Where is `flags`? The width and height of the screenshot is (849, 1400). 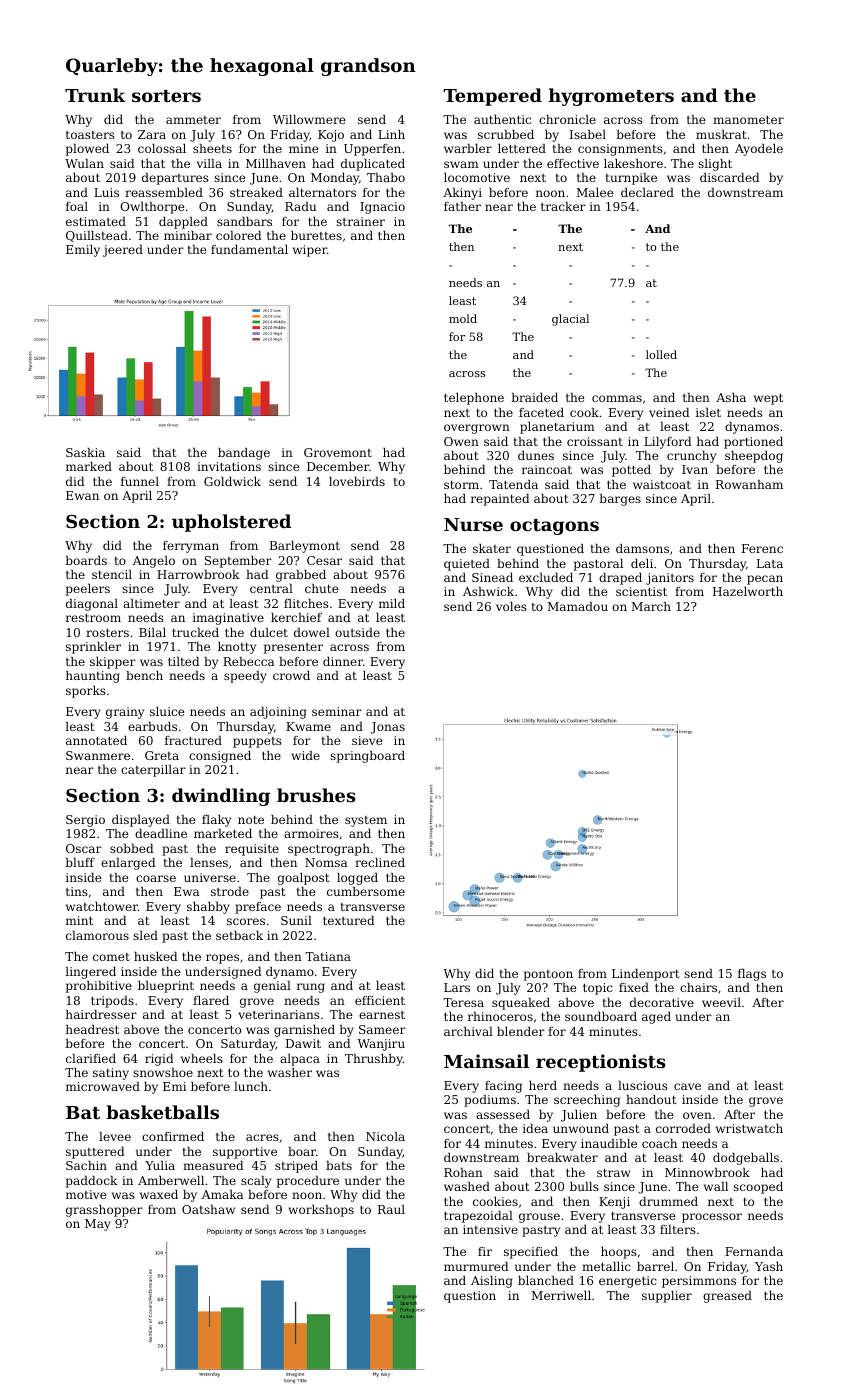
flags is located at coordinates (752, 975).
